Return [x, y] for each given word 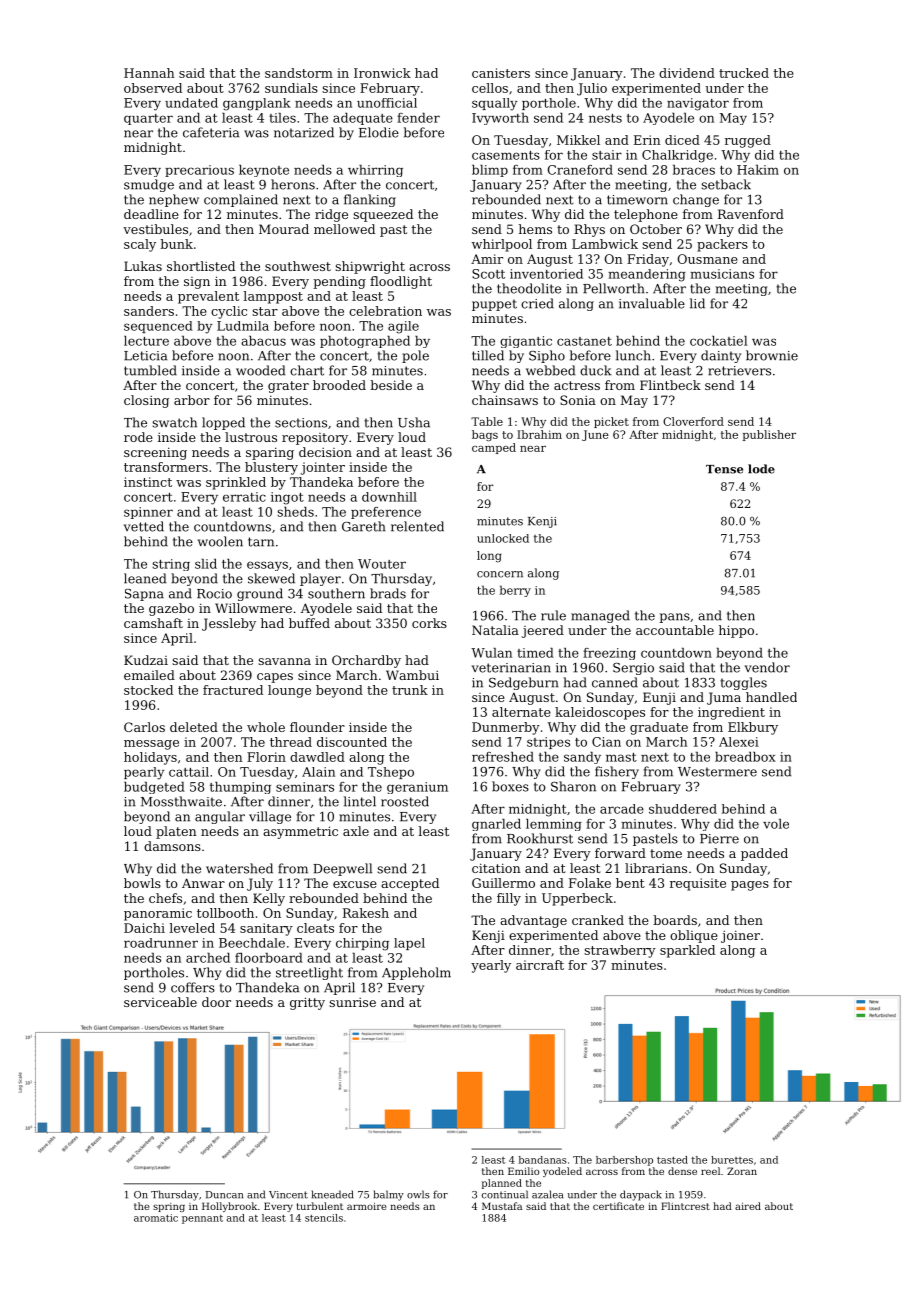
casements [506, 155]
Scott [488, 274]
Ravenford [751, 214]
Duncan [224, 1195]
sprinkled [236, 483]
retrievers [739, 371]
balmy [389, 1195]
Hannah [149, 73]
